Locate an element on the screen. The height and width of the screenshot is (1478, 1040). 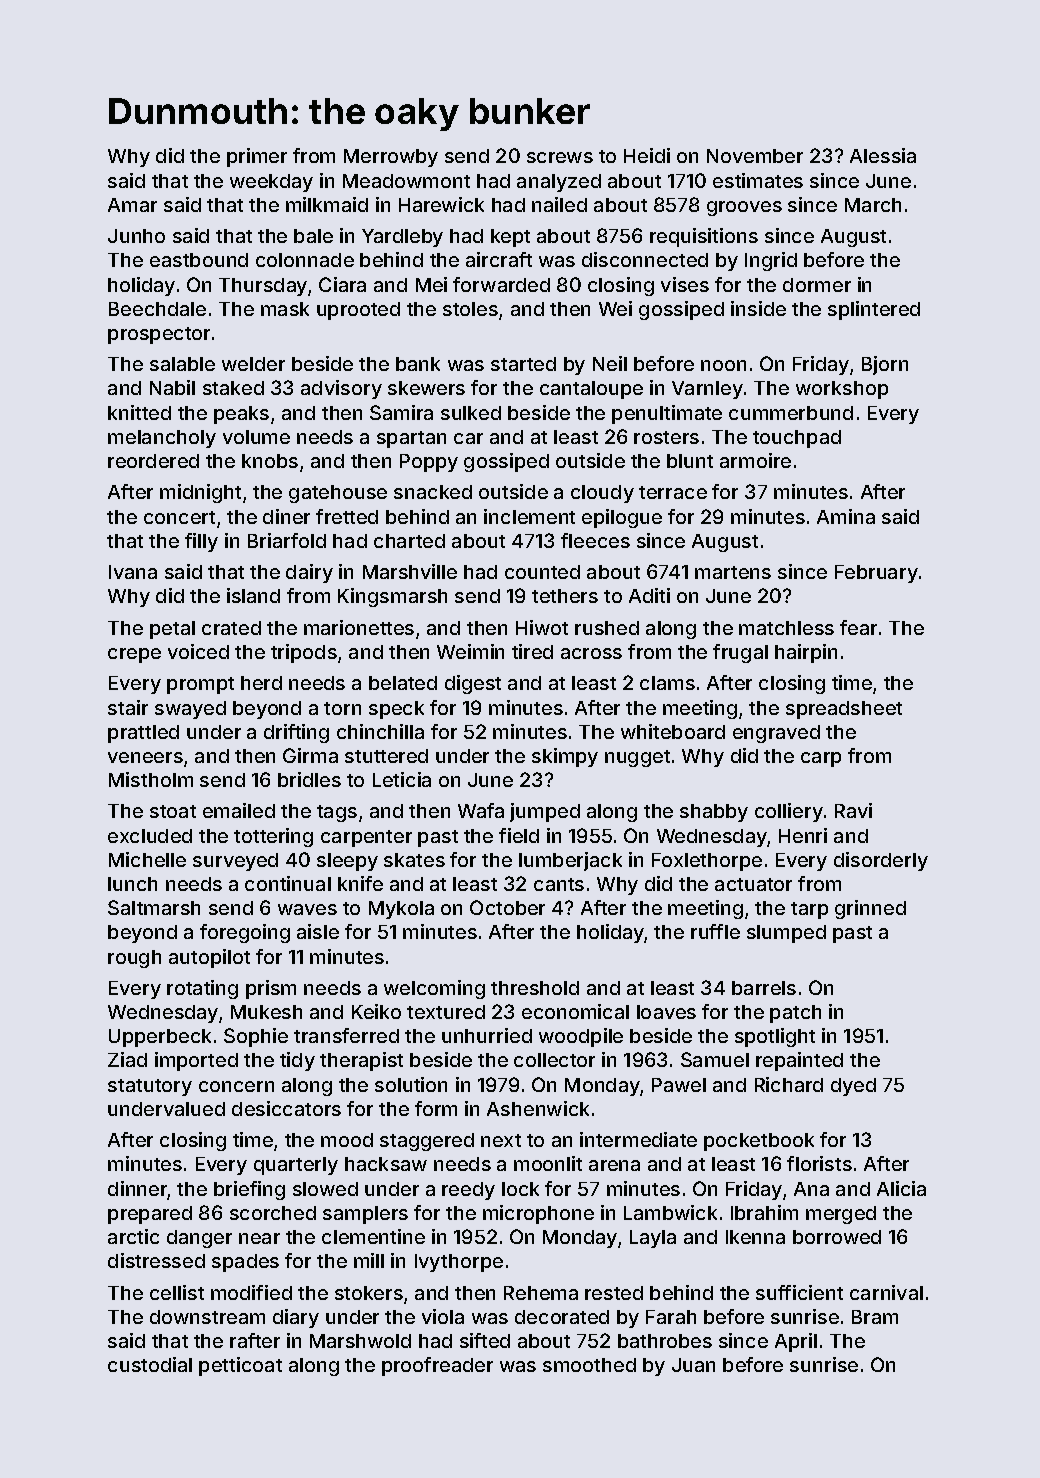
petticoat is located at coordinates (240, 1366).
